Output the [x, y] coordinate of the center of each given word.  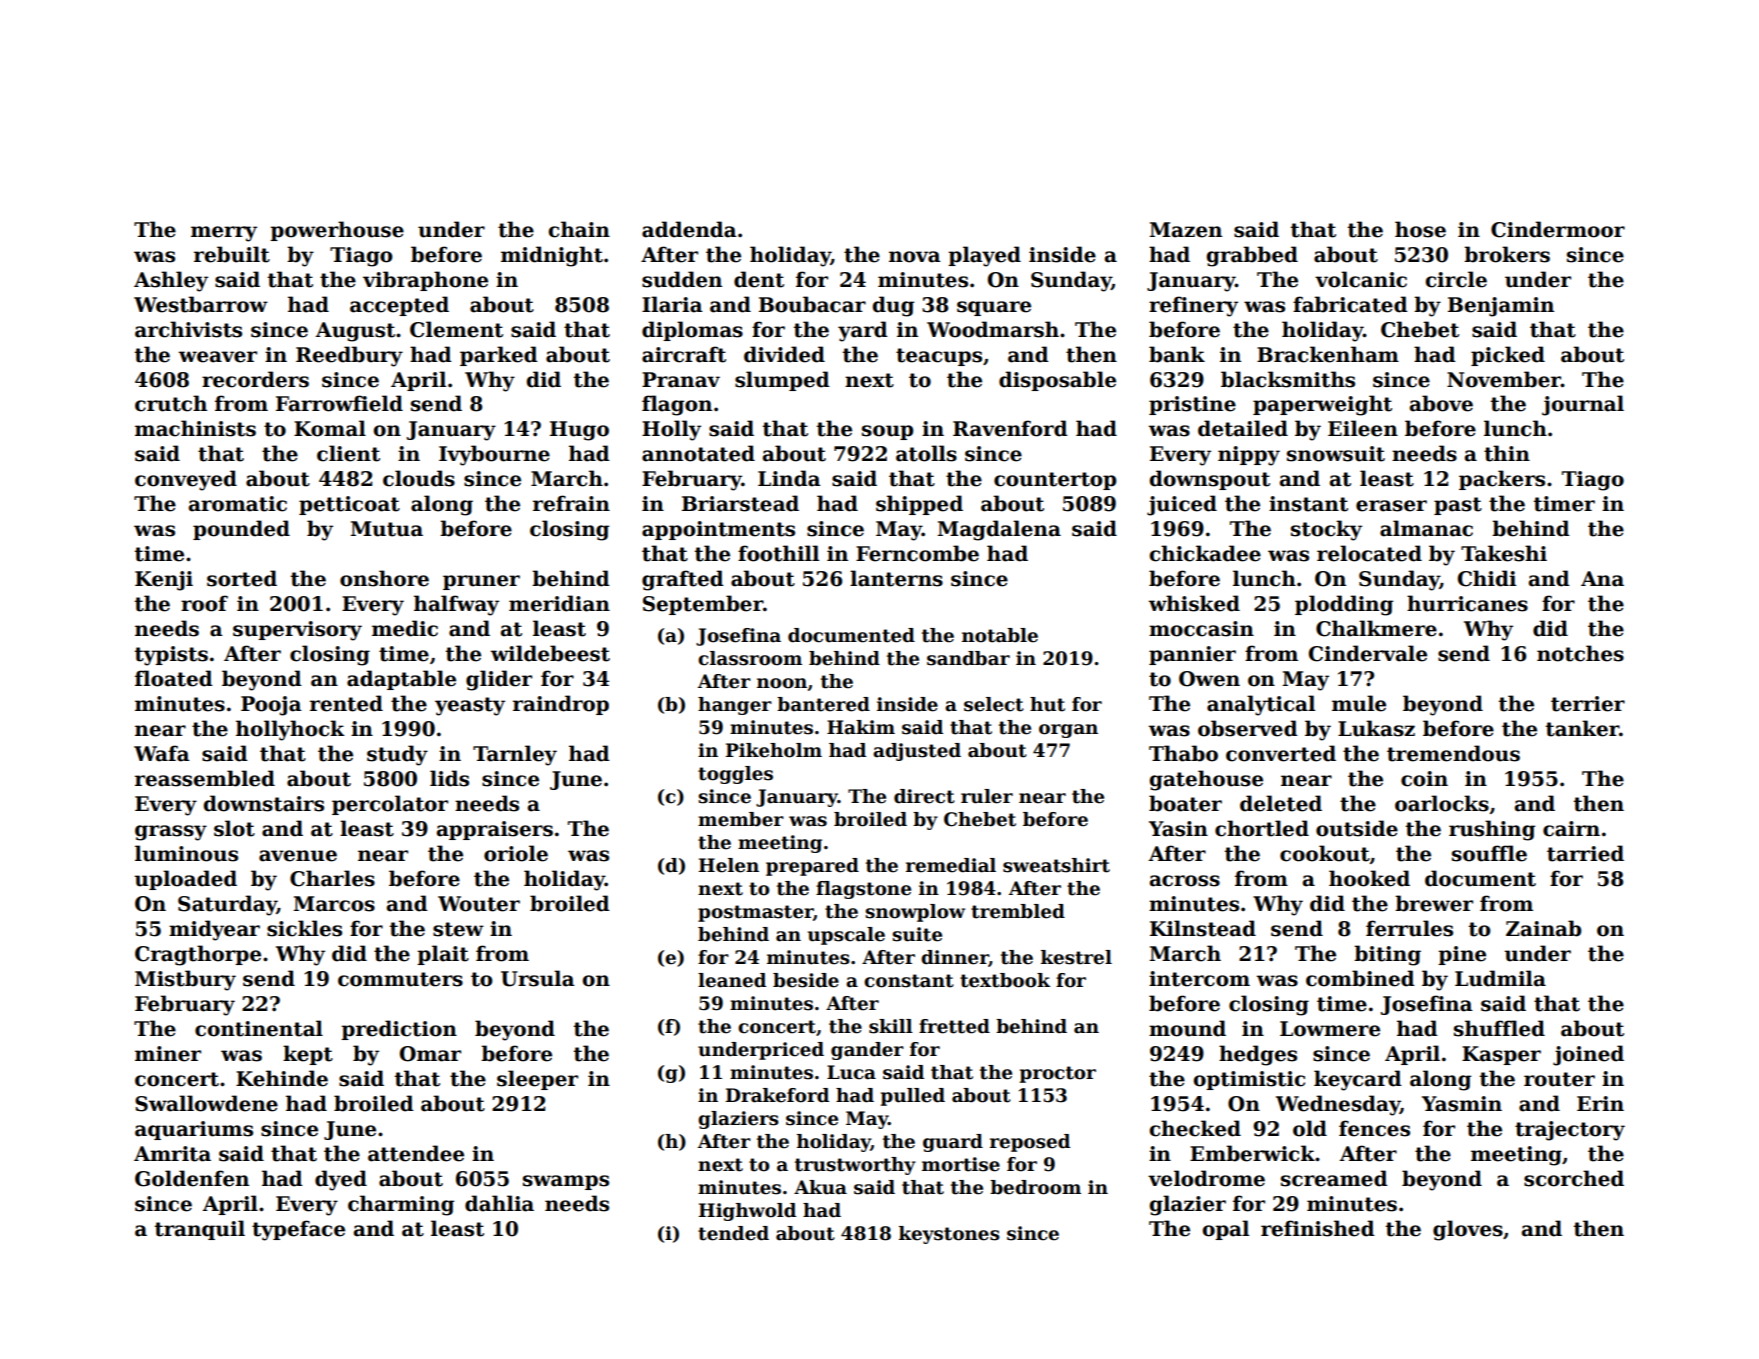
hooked [1369, 878]
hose [1420, 229]
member [741, 819]
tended [733, 1233]
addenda [689, 229]
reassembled [205, 778]
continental [259, 1028]
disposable [1057, 381]
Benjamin [1501, 307]
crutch [171, 403]
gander [867, 1051]
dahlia [499, 1203]
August [355, 332]
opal [1225, 1230]
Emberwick [1252, 1153]
